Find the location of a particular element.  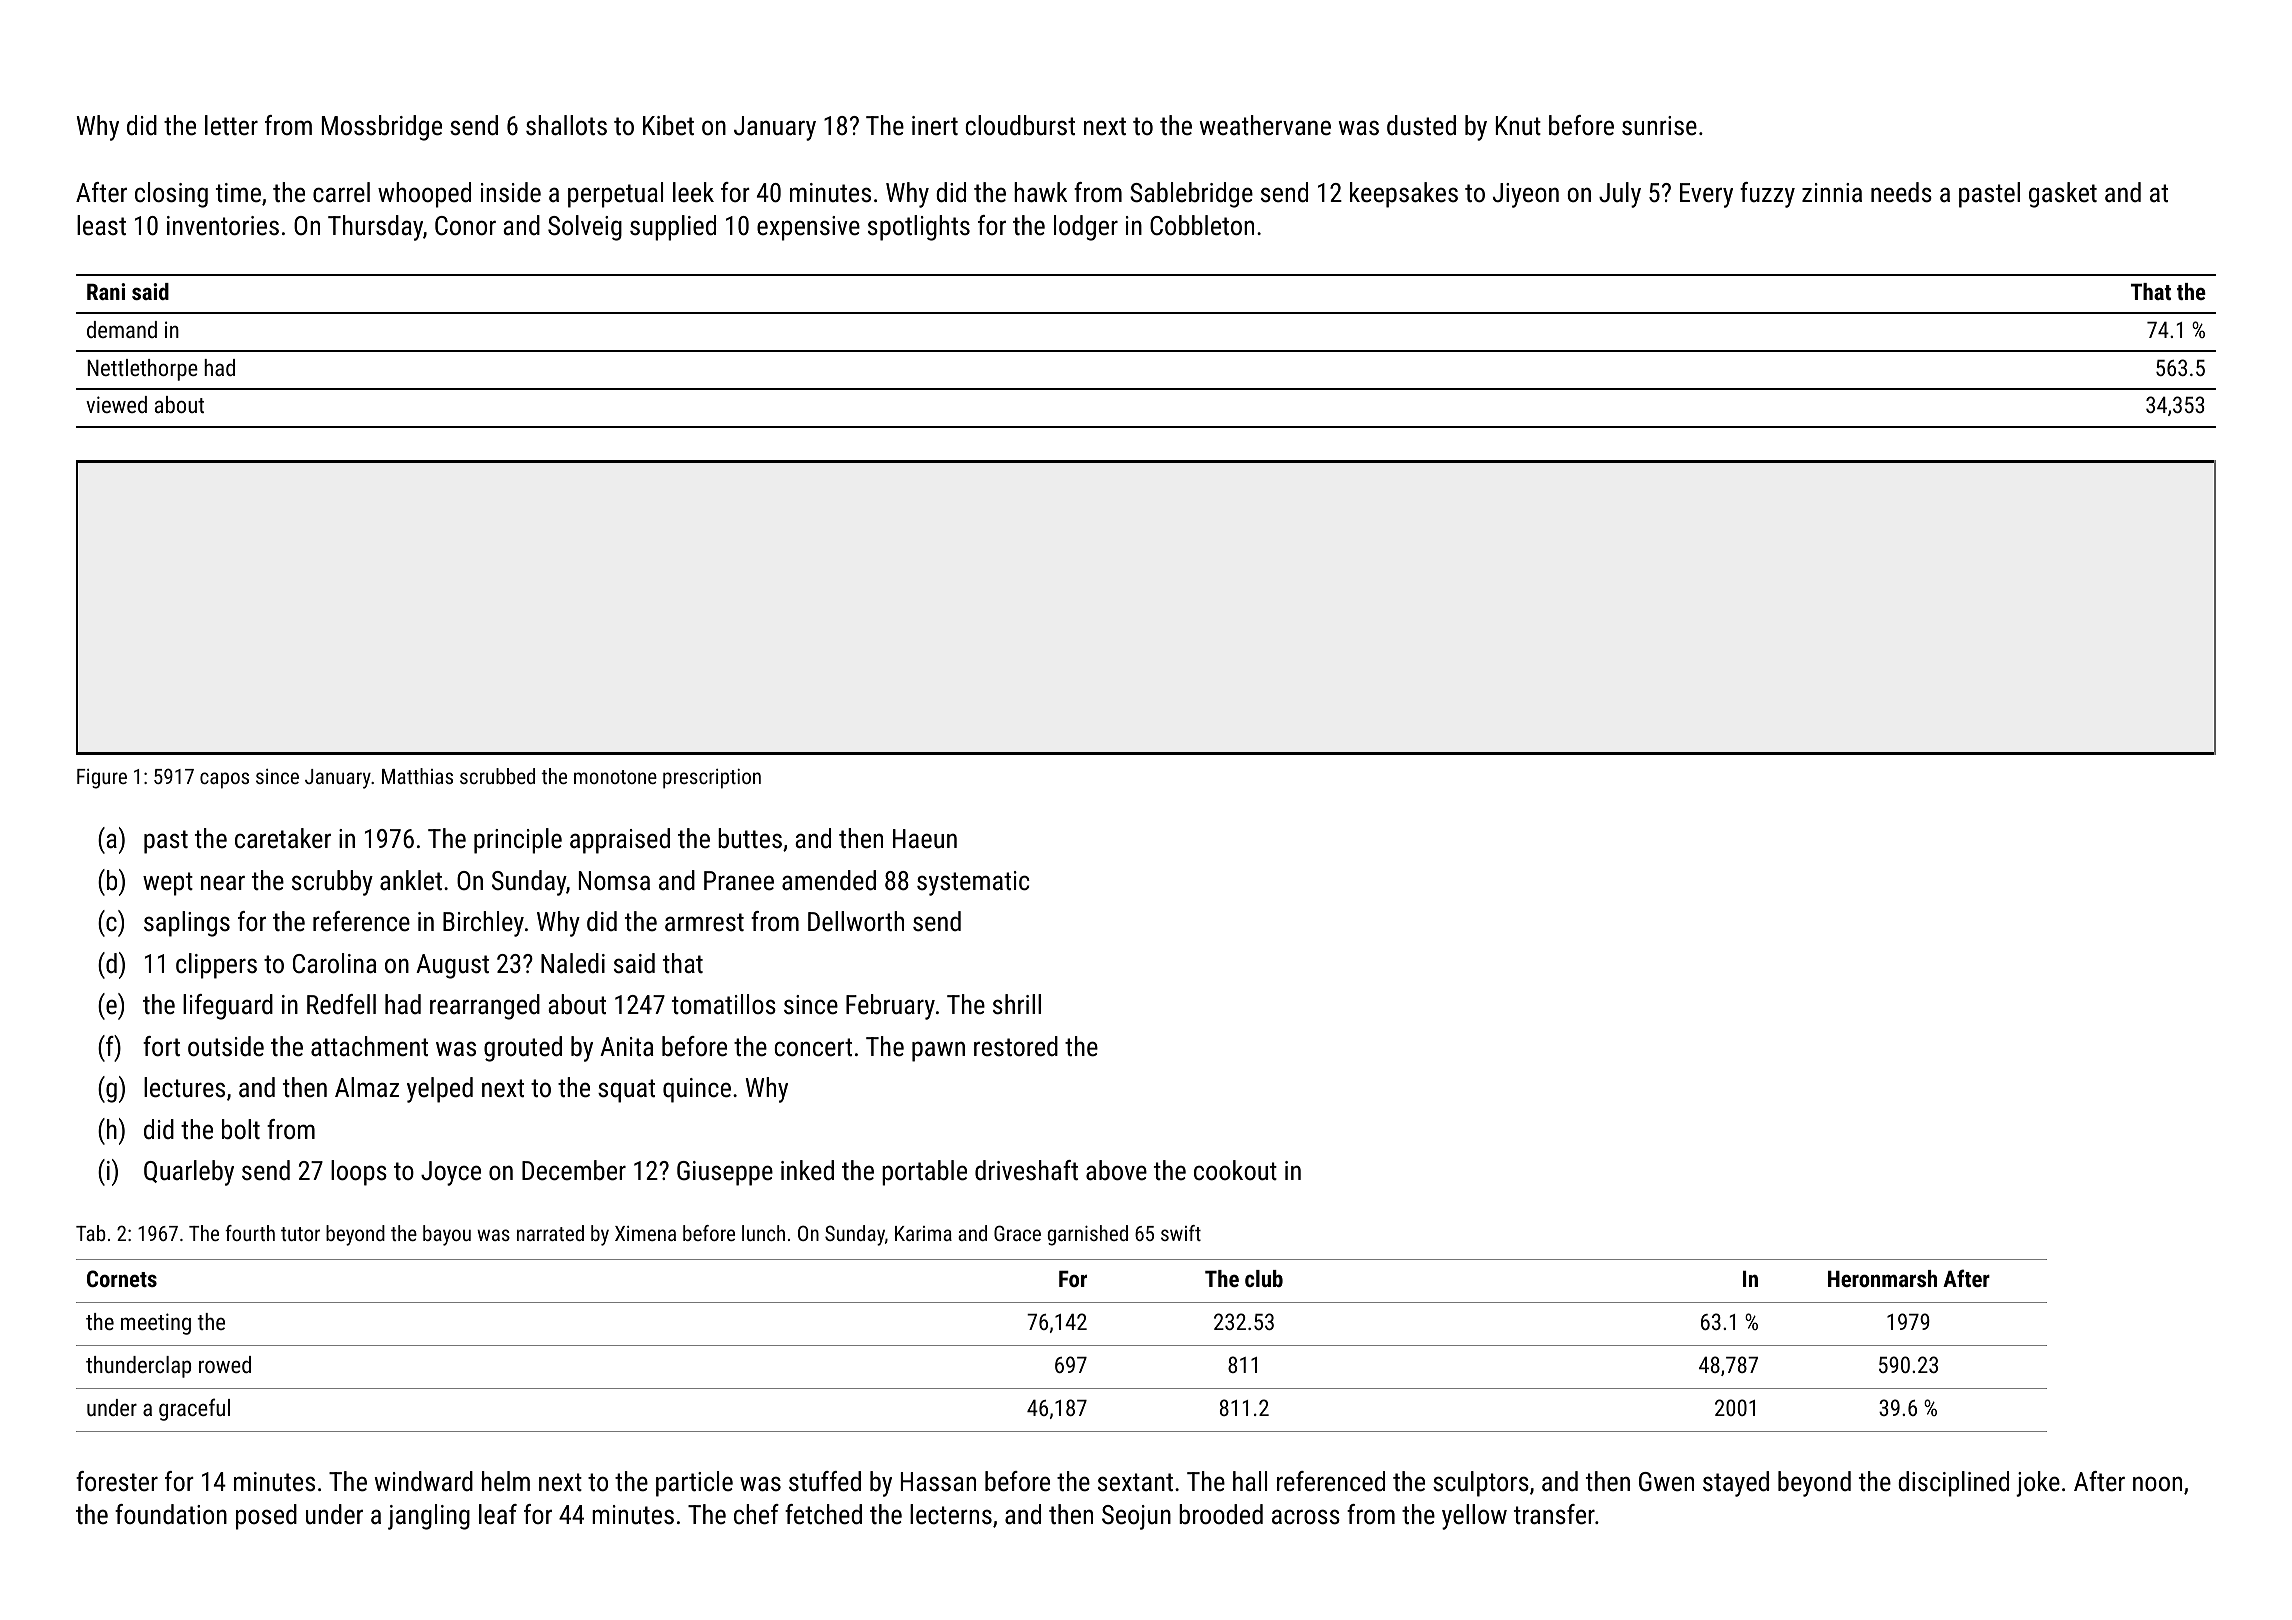

Naledi is located at coordinates (573, 963).
